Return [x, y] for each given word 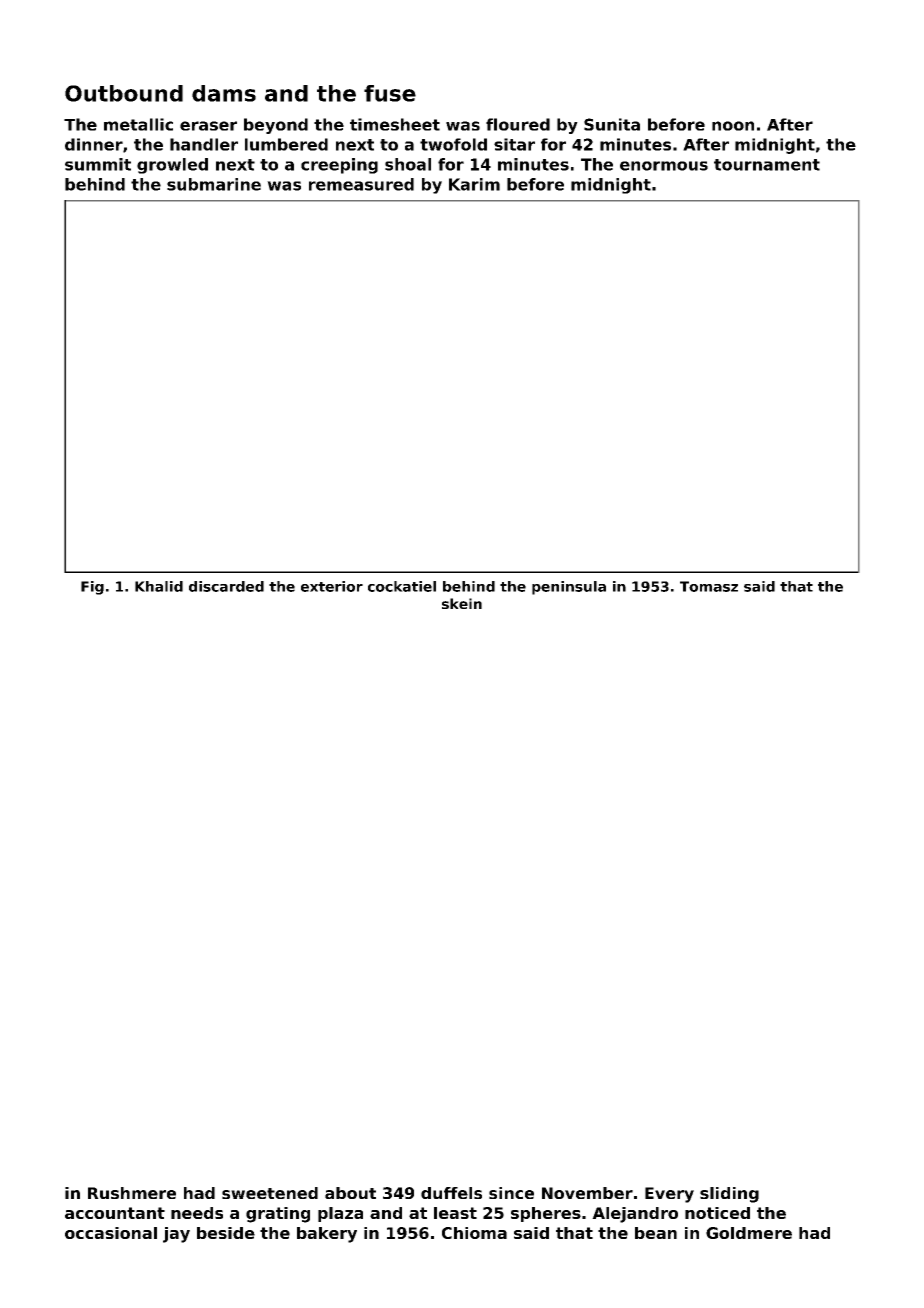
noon [733, 126]
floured [518, 124]
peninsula [569, 588]
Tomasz [709, 586]
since [511, 1193]
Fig [92, 588]
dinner [94, 144]
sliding [729, 1195]
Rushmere [132, 1193]
